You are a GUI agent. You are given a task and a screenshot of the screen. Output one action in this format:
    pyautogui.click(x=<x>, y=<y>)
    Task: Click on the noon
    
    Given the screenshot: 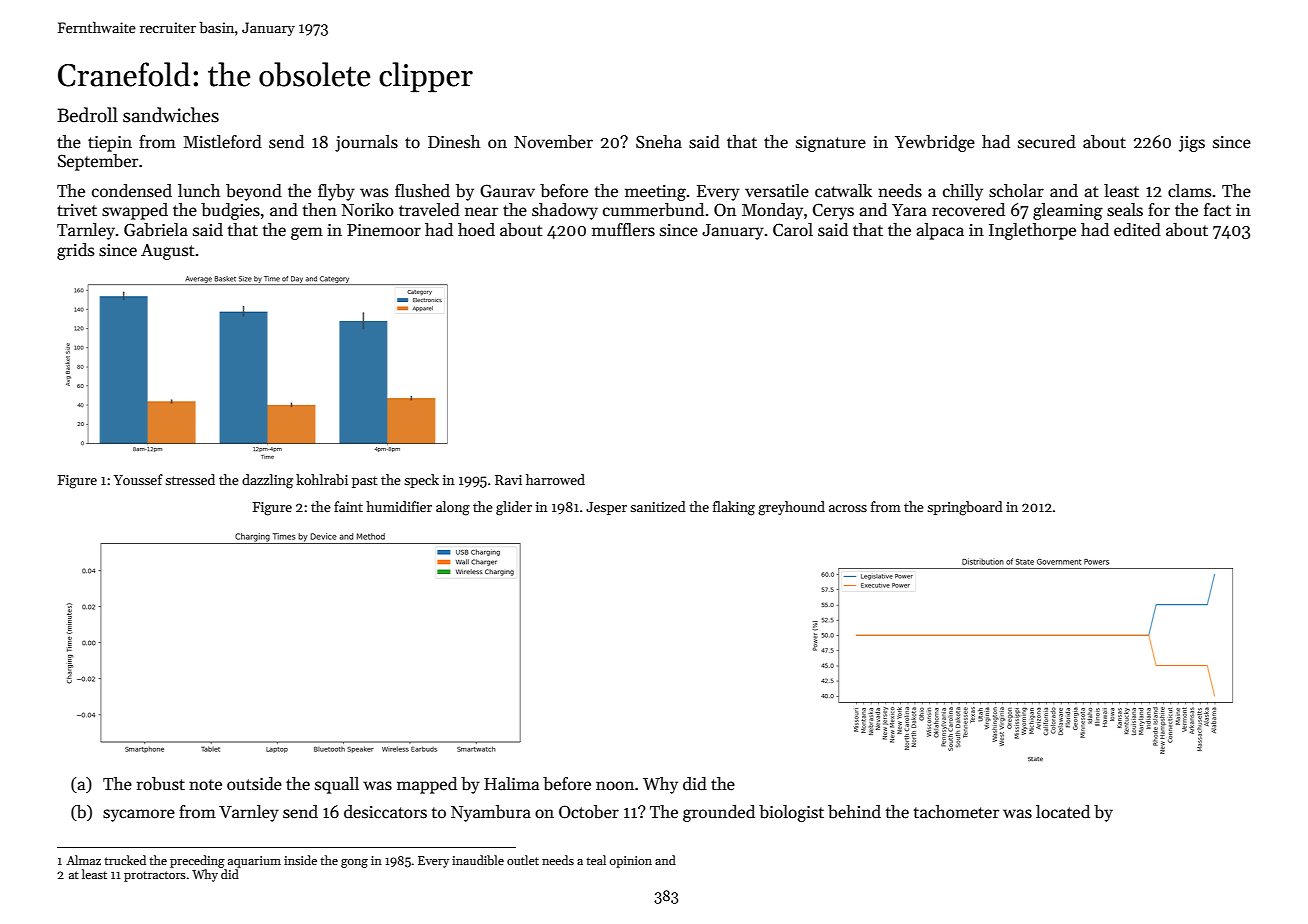 What is the action you would take?
    pyautogui.click(x=615, y=786)
